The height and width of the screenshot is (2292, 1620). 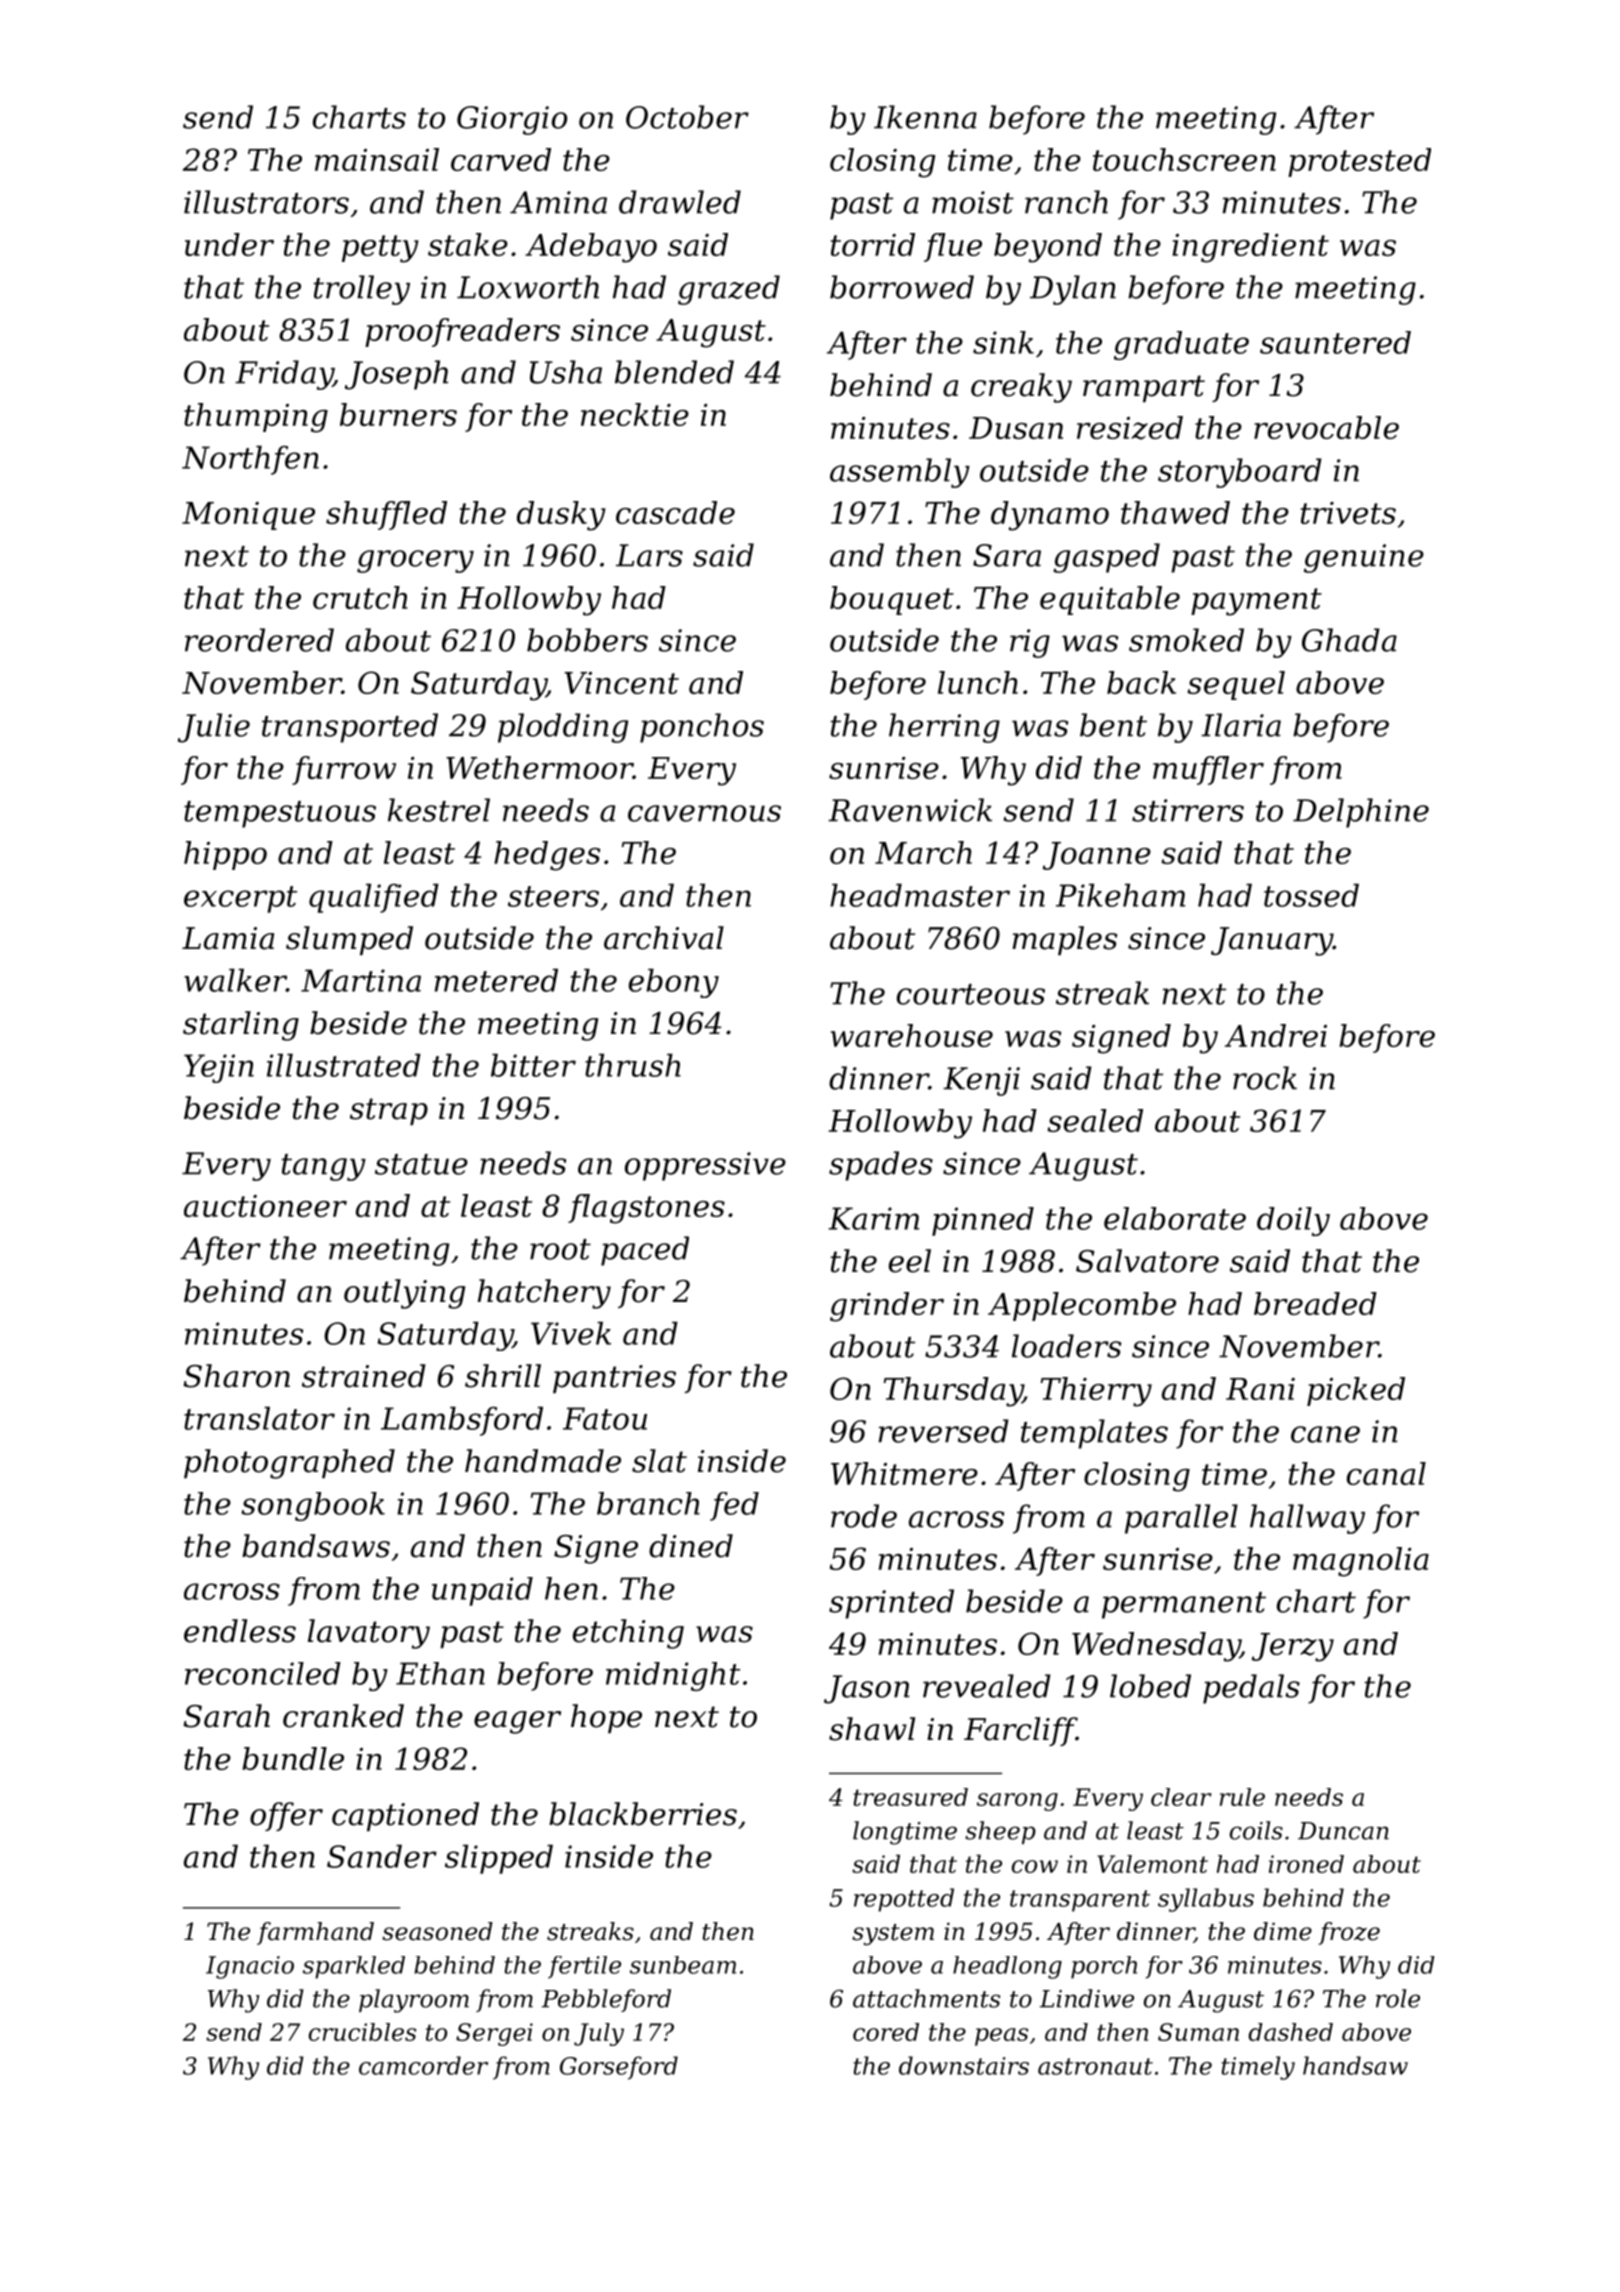 I want to click on spades, so click(x=881, y=1166).
